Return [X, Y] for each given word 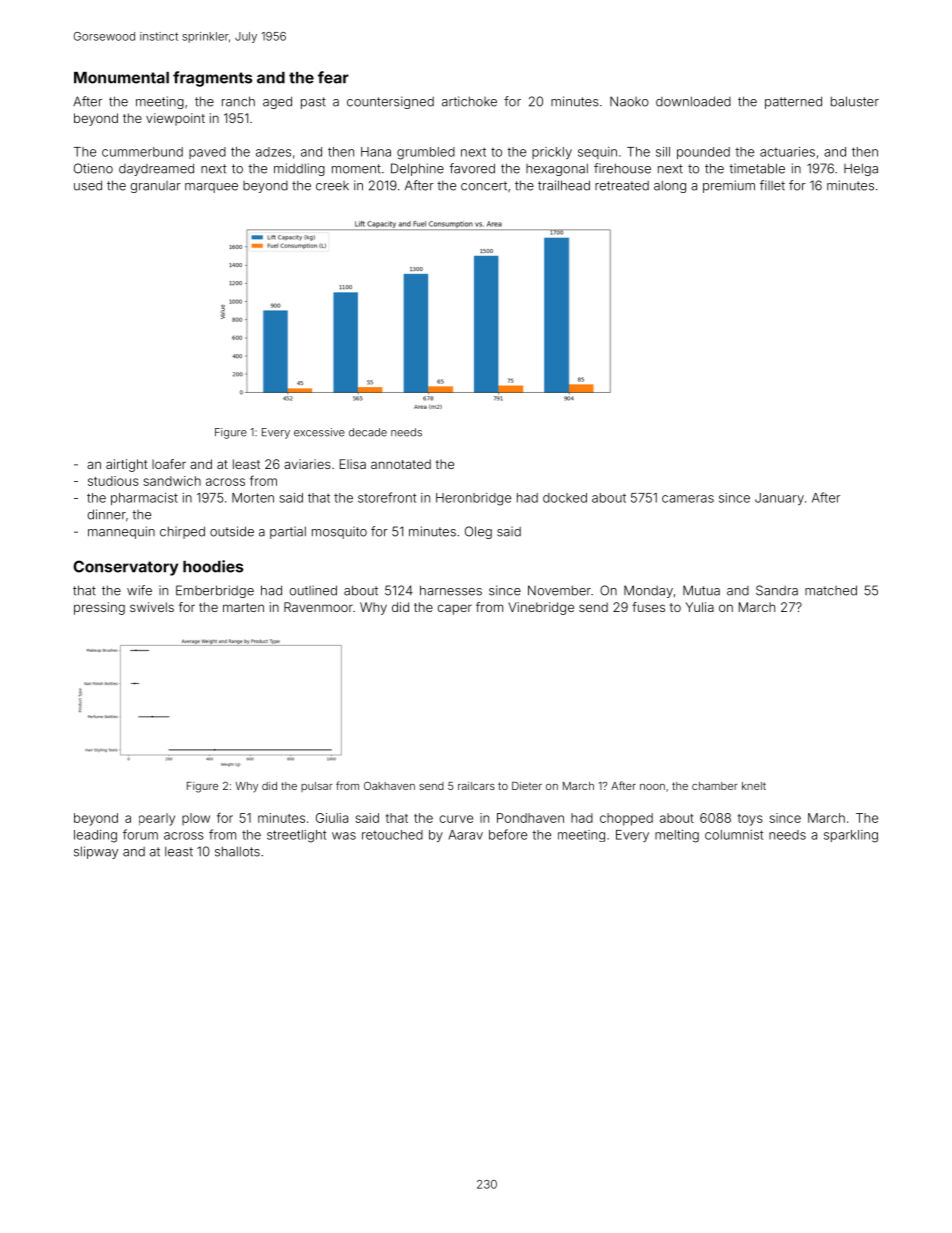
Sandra [777, 590]
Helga [861, 169]
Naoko [629, 101]
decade [368, 432]
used [88, 185]
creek [332, 186]
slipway [96, 852]
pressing [99, 608]
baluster [855, 101]
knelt [754, 786]
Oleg [478, 532]
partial [288, 532]
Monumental [121, 78]
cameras [688, 499]
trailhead [564, 185]
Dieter [527, 786]
